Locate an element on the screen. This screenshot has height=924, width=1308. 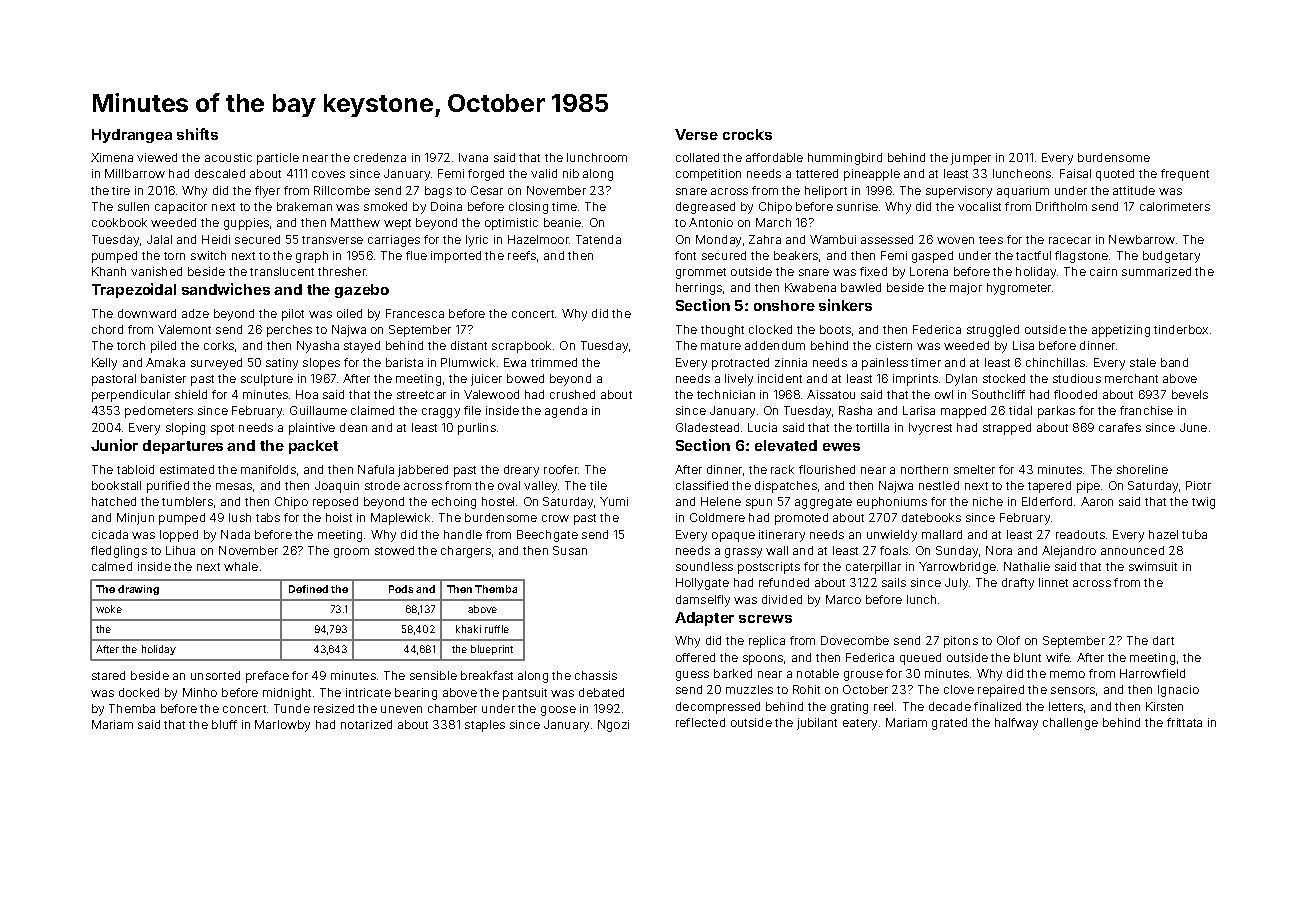
shifts is located at coordinates (197, 134).
